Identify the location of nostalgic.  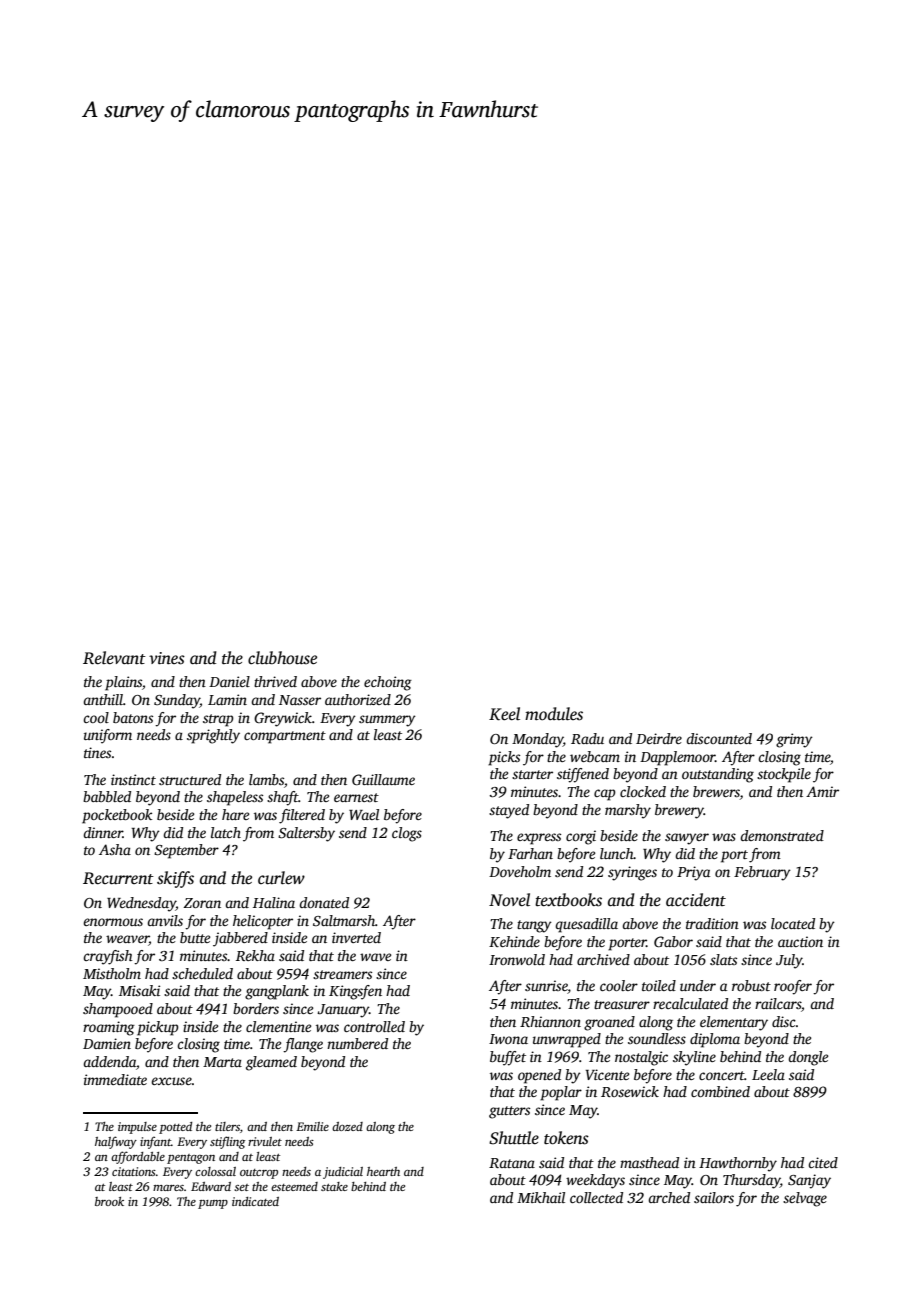
(641, 1058).
